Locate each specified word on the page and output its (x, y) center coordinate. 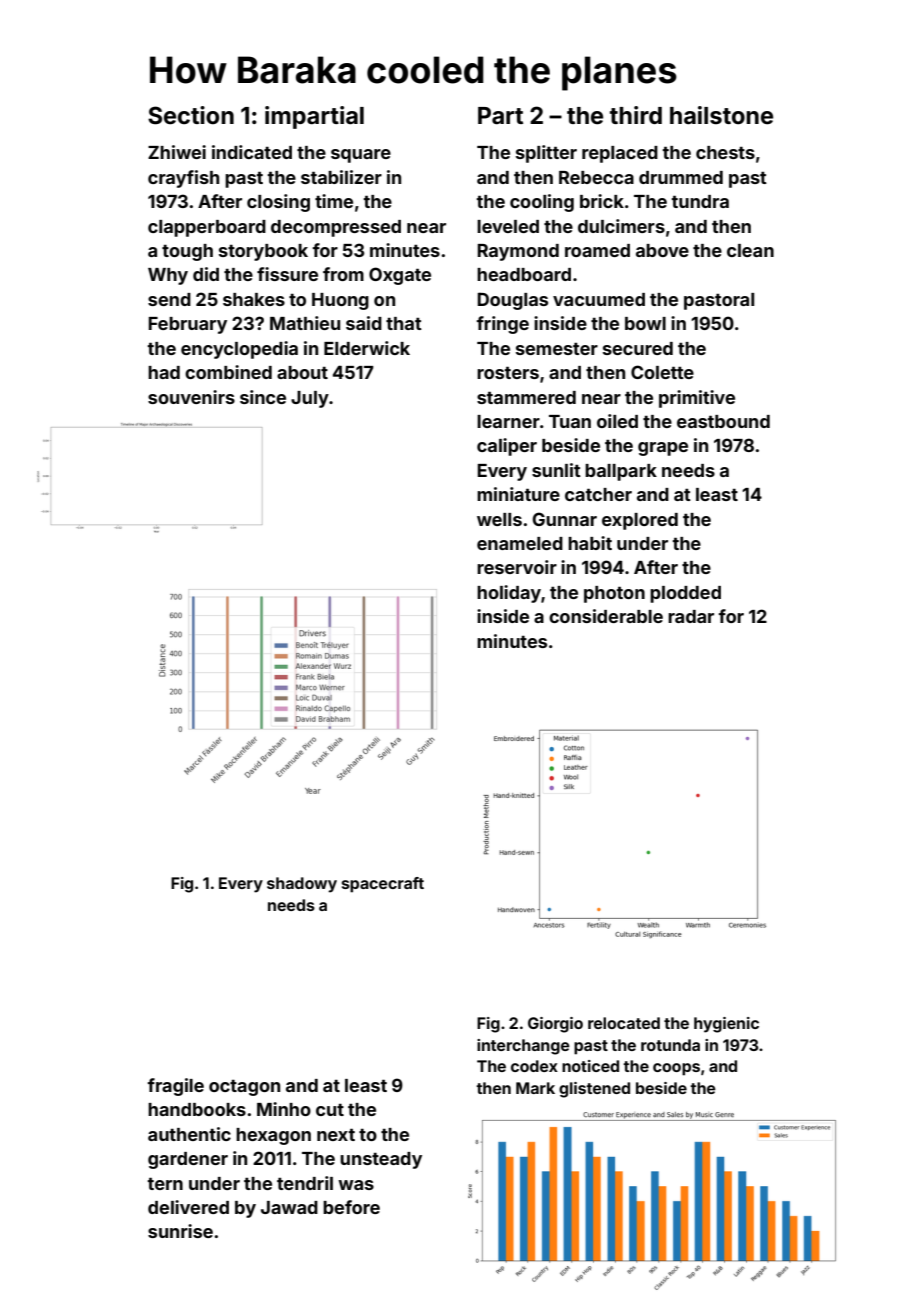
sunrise (180, 1231)
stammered (526, 397)
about (302, 372)
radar (691, 616)
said (364, 323)
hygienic (726, 1025)
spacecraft (383, 885)
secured (638, 348)
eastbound (723, 421)
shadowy (302, 885)
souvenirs (191, 397)
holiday (509, 594)
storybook (263, 252)
